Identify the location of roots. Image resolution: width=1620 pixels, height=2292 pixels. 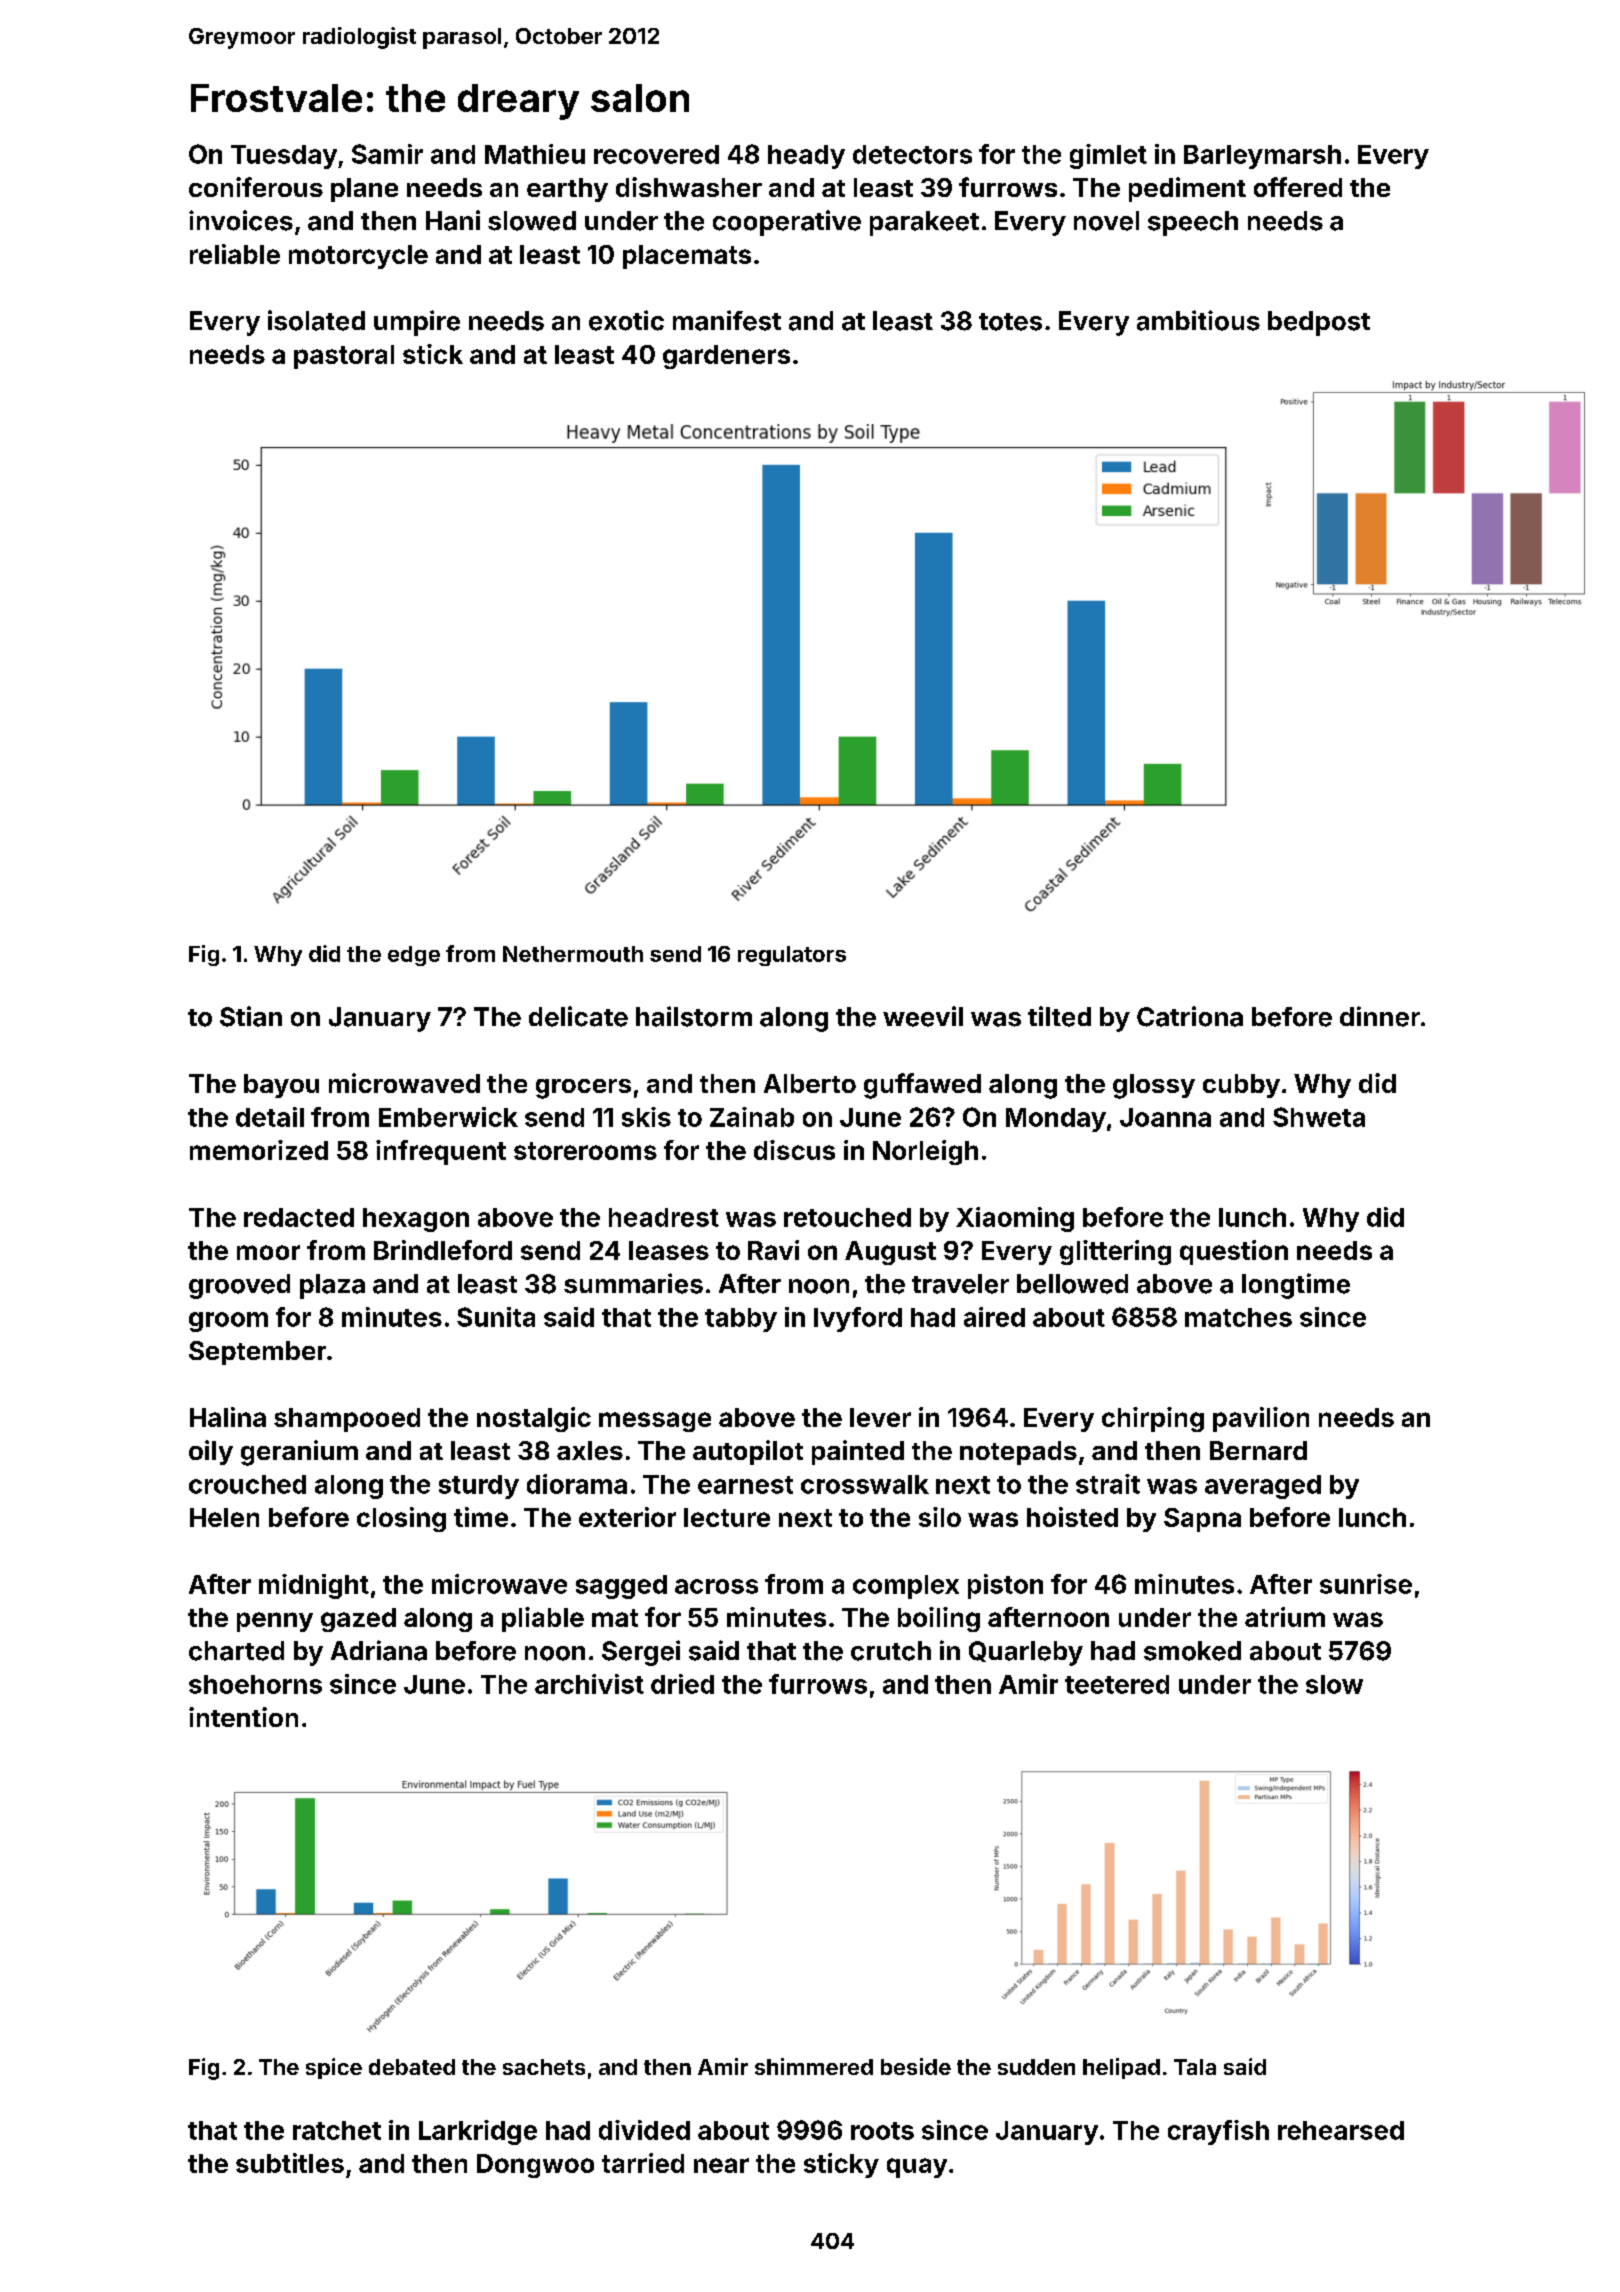
(882, 2131).
